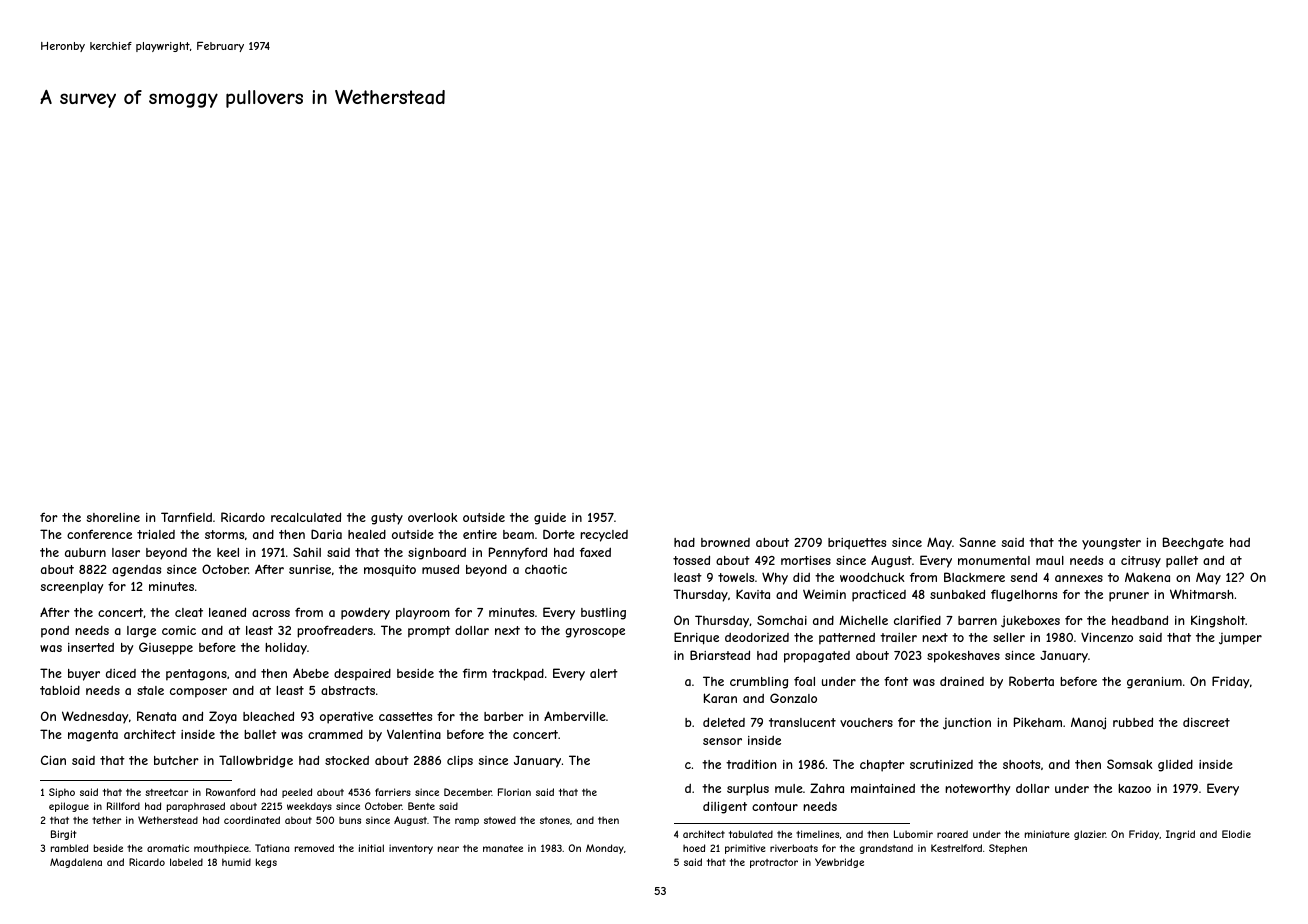 Image resolution: width=1308 pixels, height=924 pixels. I want to click on abstracts, so click(348, 690).
